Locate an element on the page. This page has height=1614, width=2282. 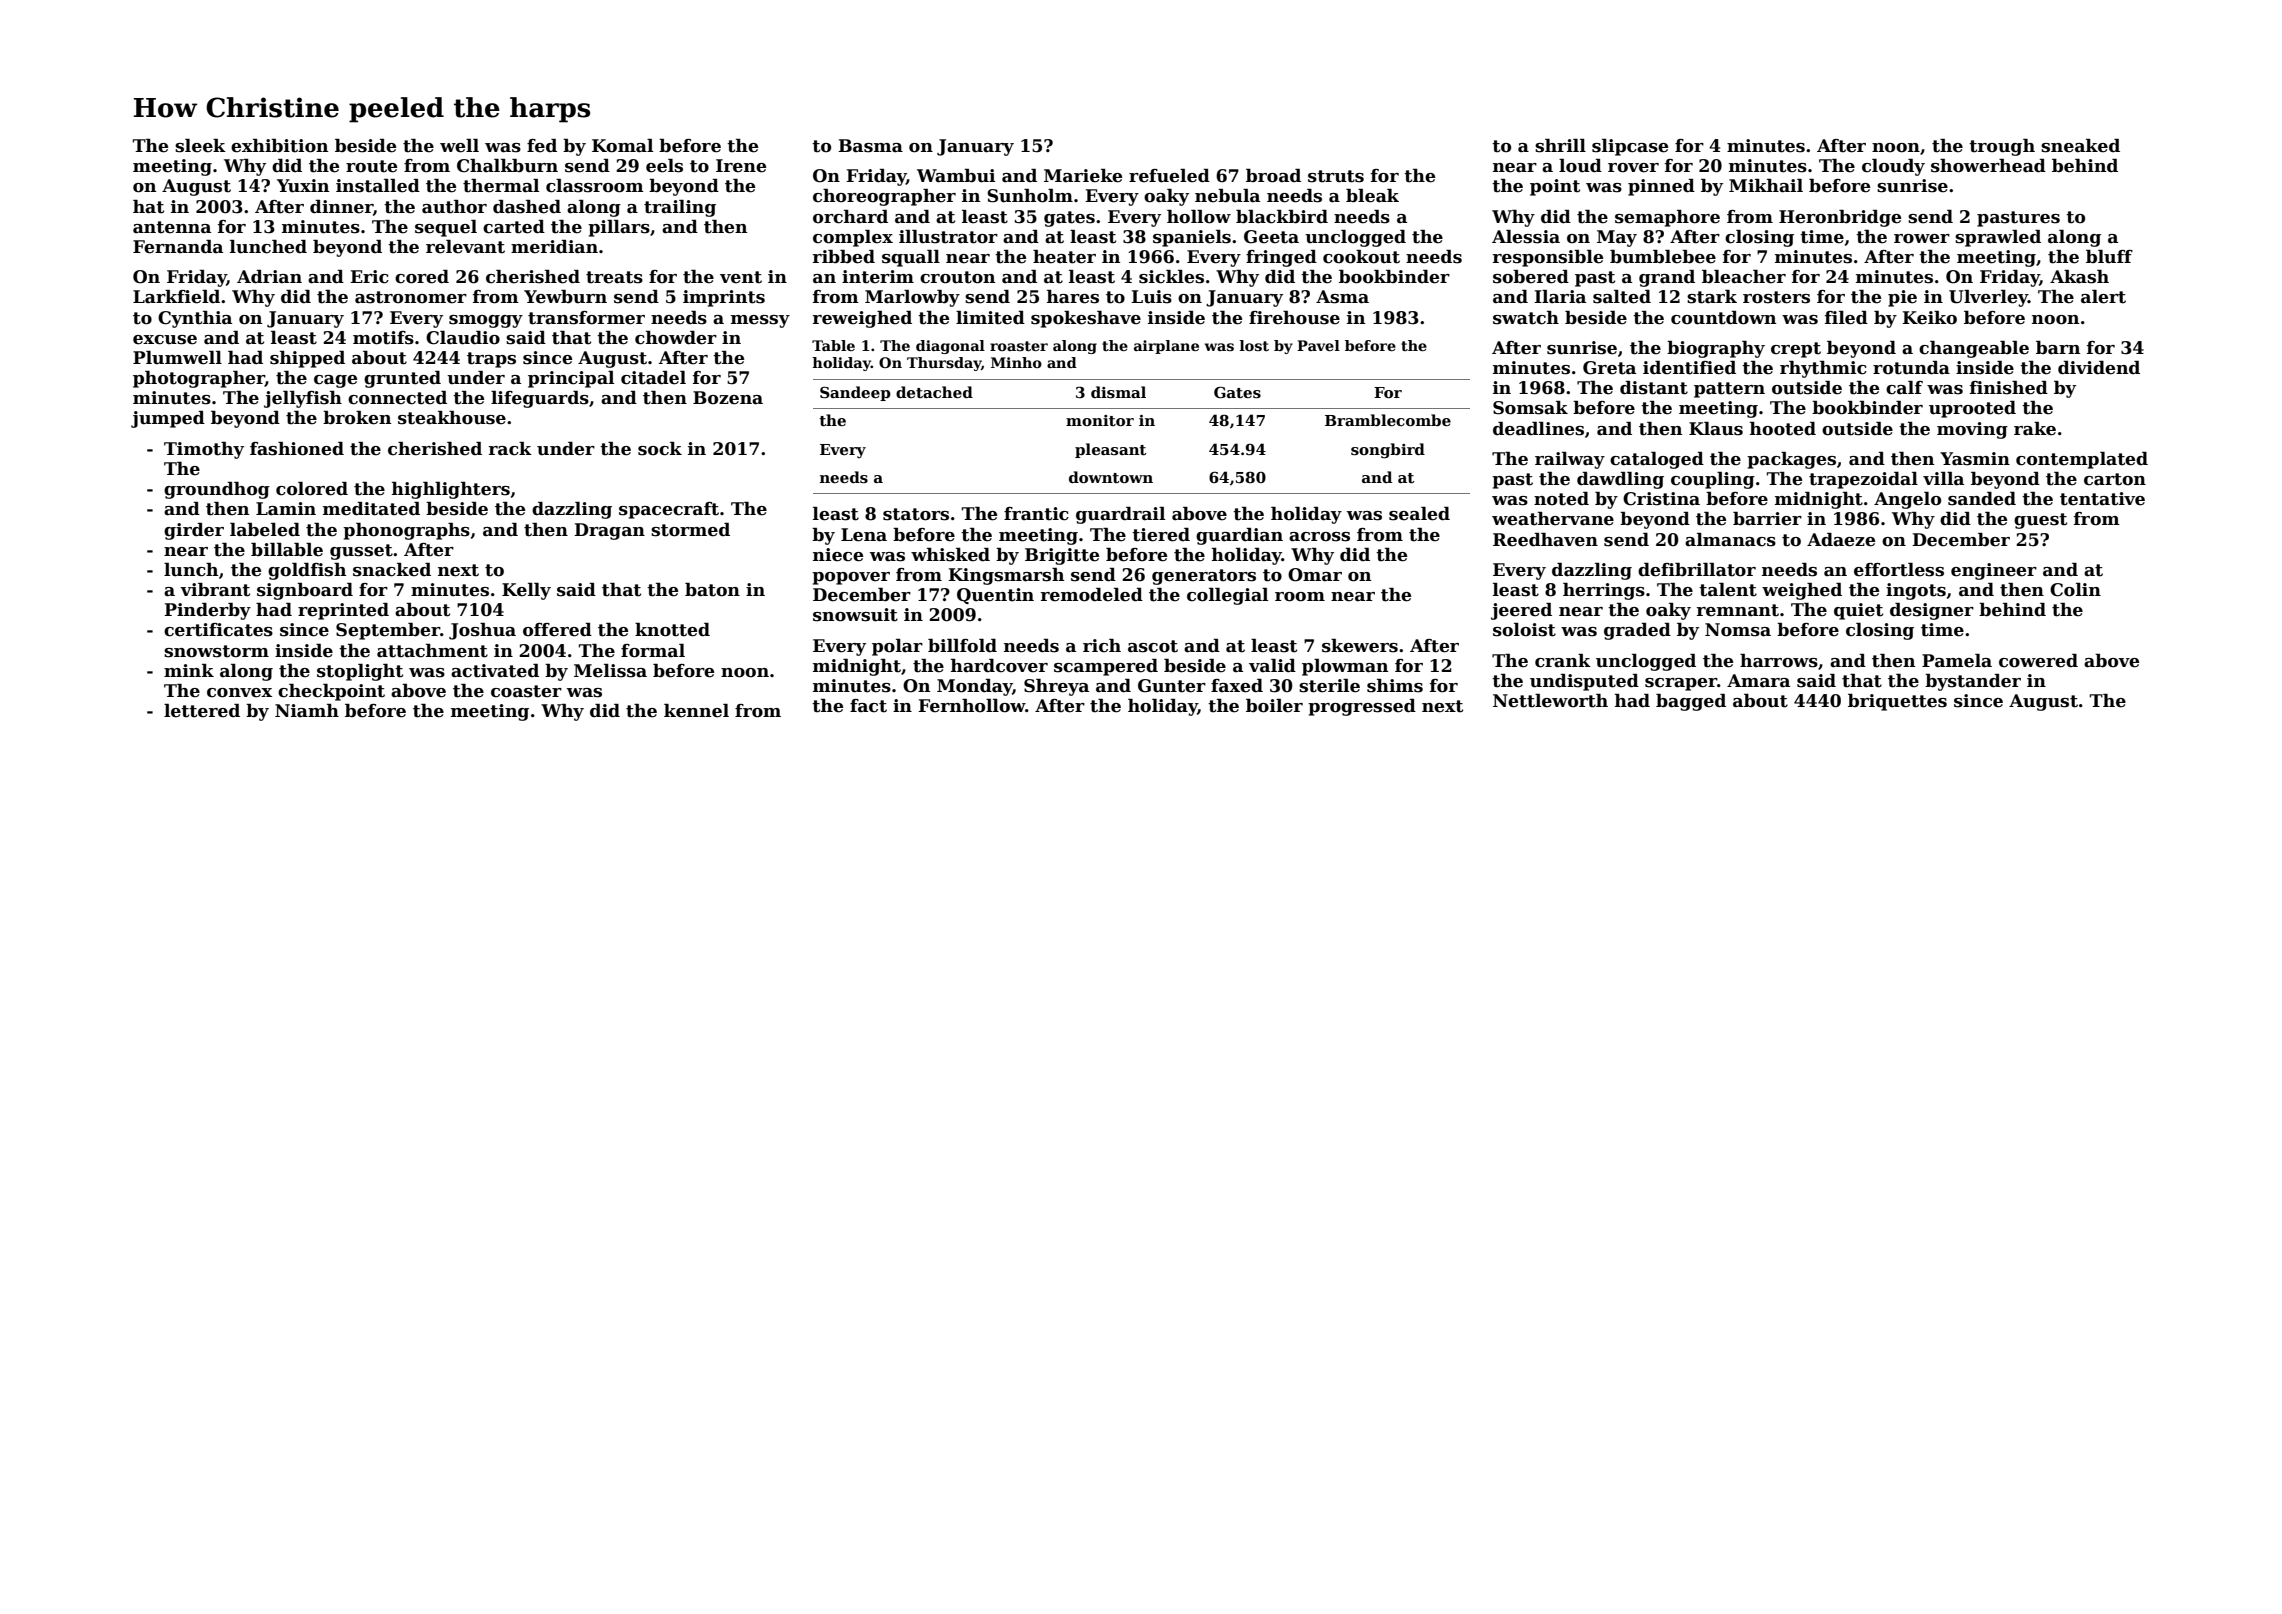
girder is located at coordinates (194, 531).
